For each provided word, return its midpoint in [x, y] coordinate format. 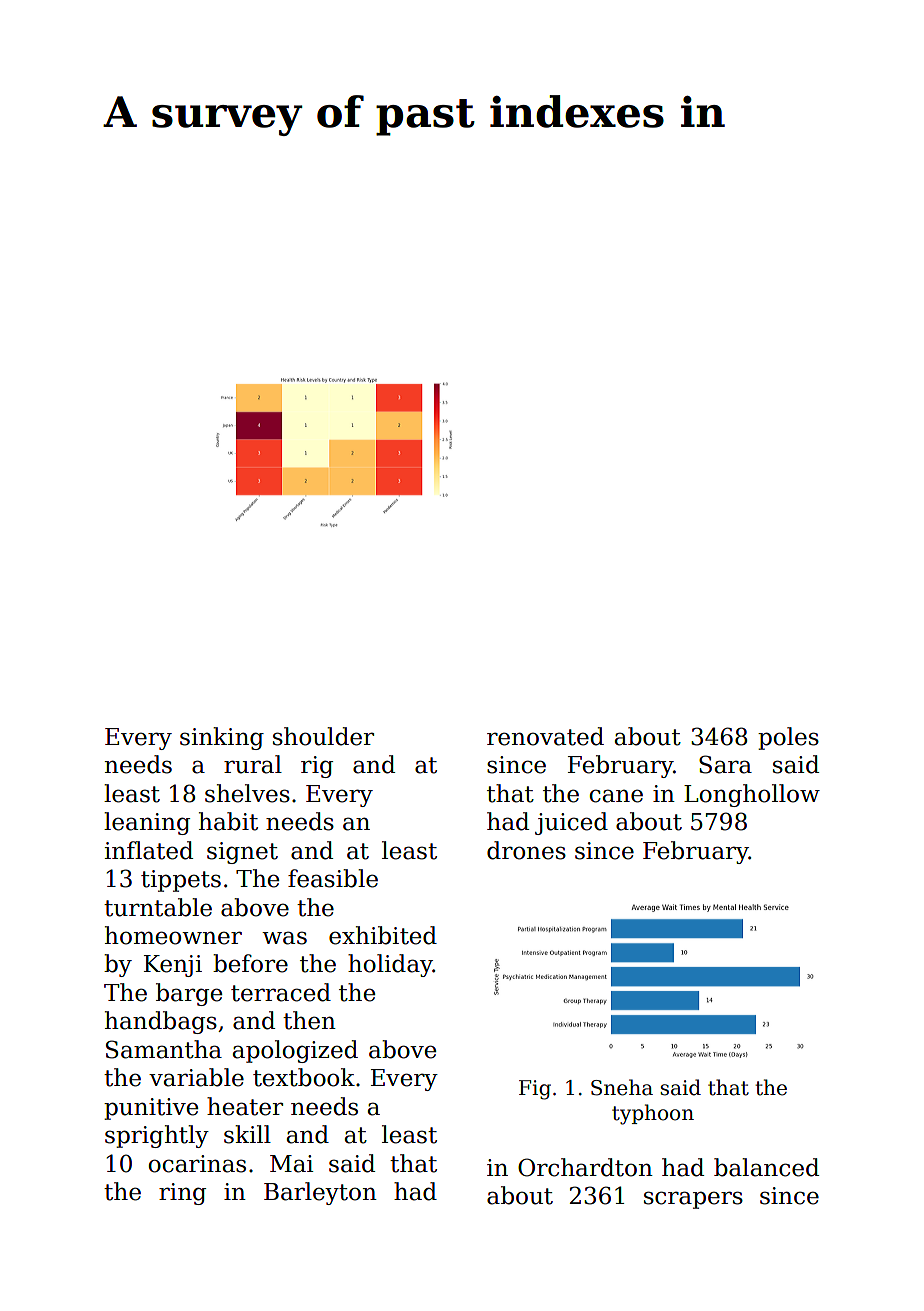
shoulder [323, 736]
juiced [571, 823]
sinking [222, 738]
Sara [725, 764]
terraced [281, 992]
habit [228, 821]
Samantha [164, 1049]
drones [526, 850]
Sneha [622, 1087]
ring [182, 1194]
